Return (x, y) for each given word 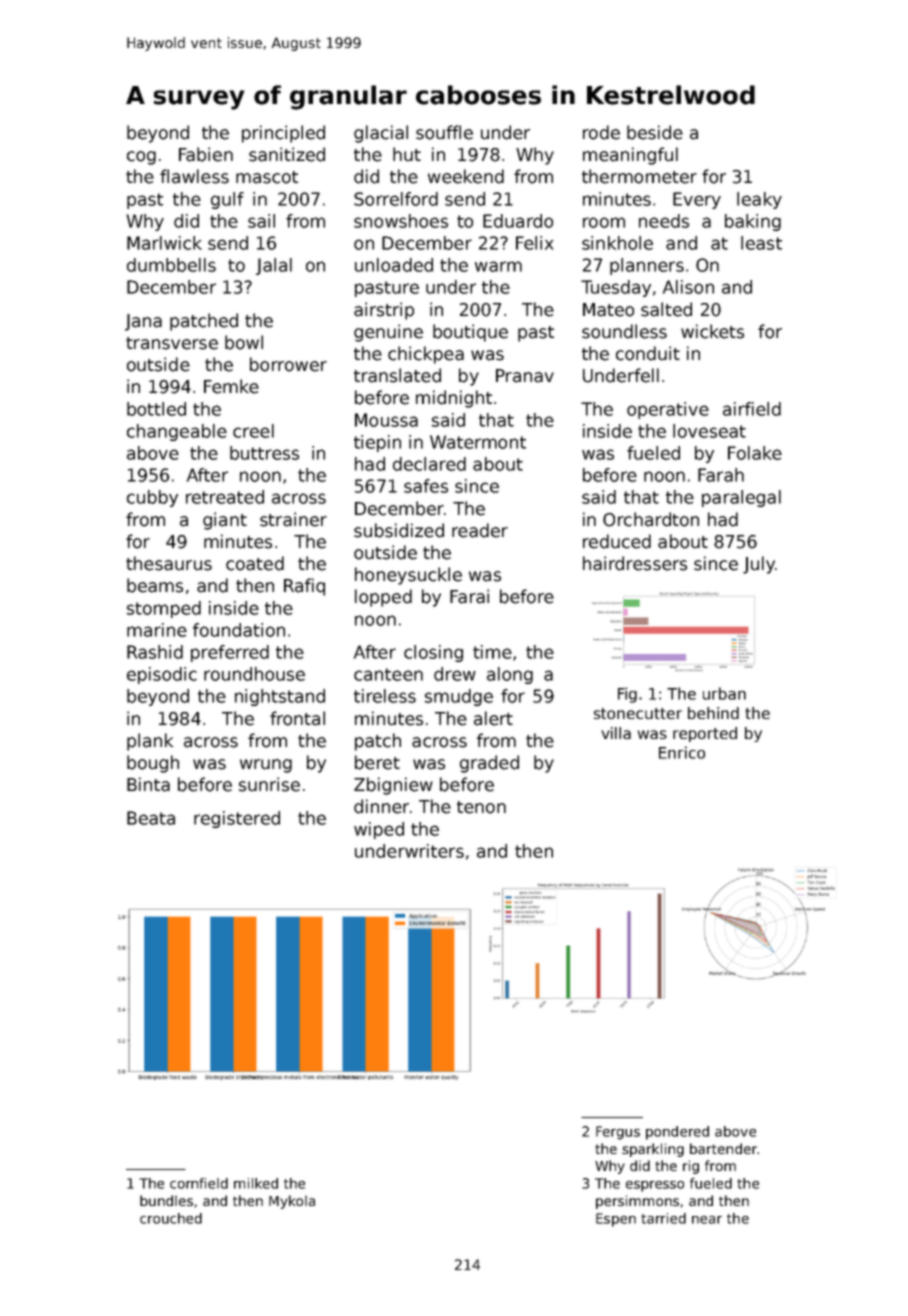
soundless (624, 331)
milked (256, 1183)
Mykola (292, 1202)
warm (498, 266)
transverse (172, 343)
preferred (230, 653)
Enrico (682, 752)
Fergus (618, 1133)
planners (647, 266)
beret (377, 762)
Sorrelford (396, 199)
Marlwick (164, 243)
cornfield (199, 1183)
